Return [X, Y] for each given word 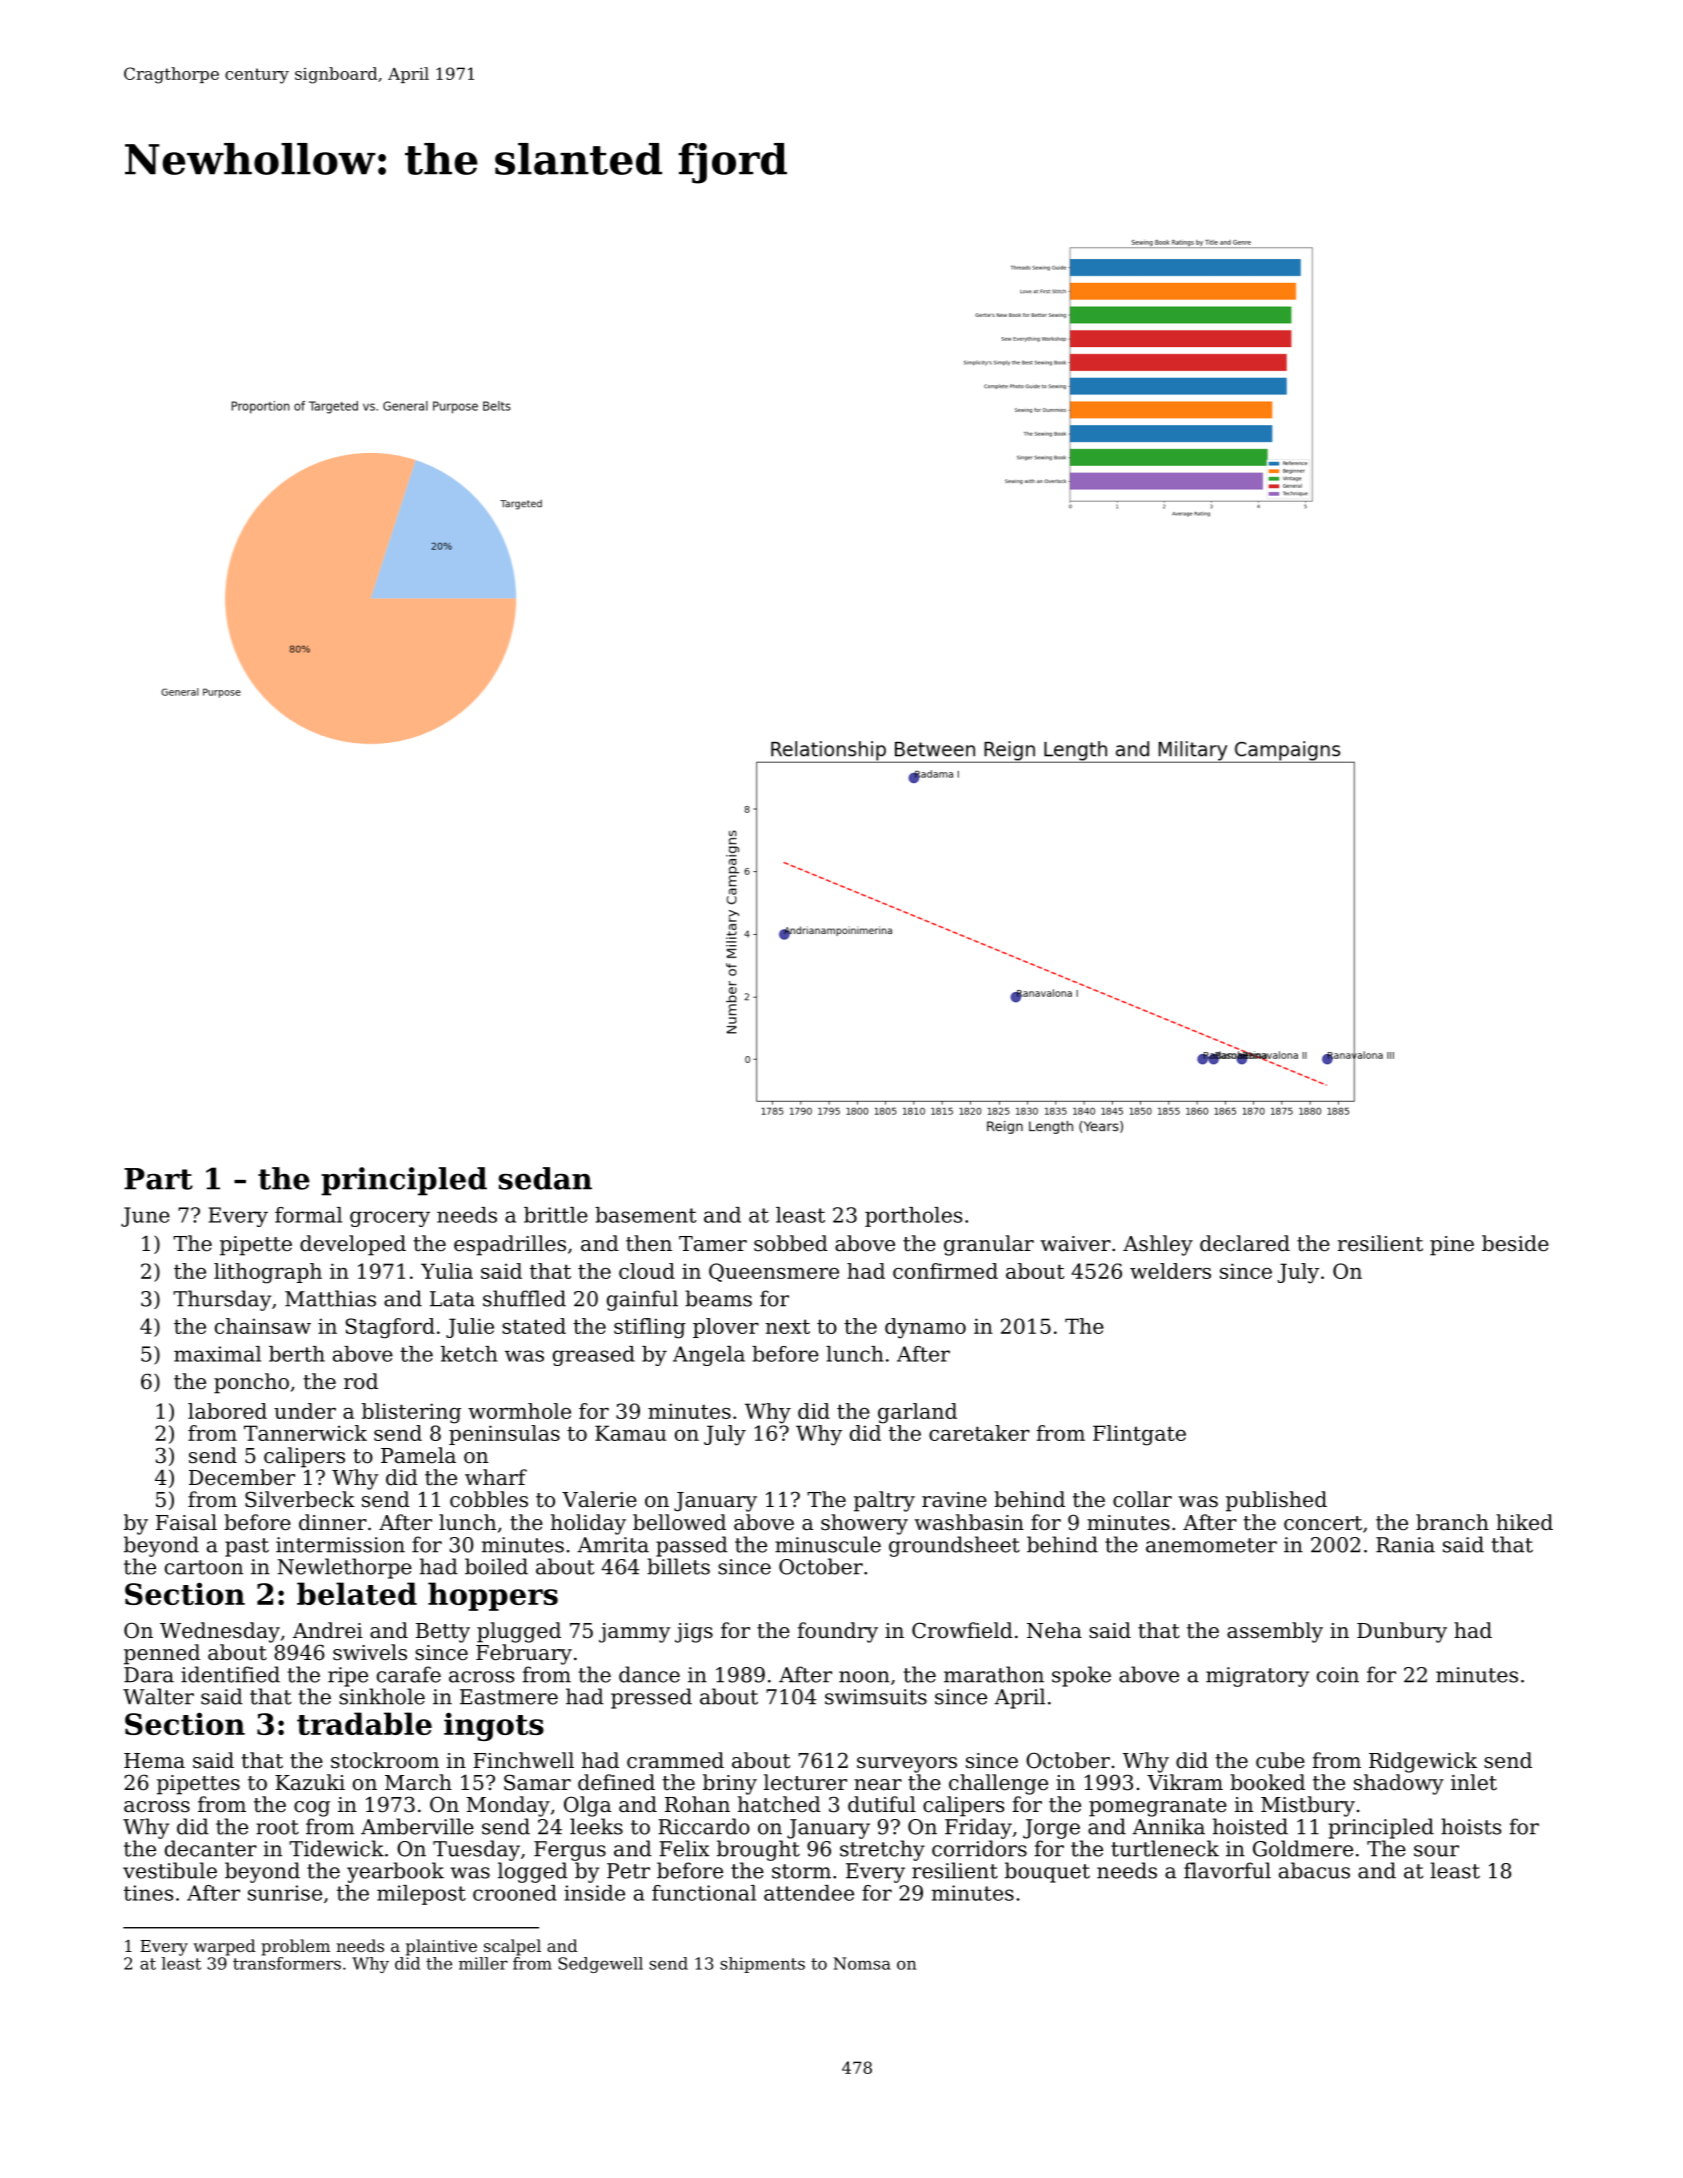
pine [1452, 1246]
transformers [287, 1963]
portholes [913, 1217]
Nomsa [862, 1963]
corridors [979, 1848]
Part [158, 1179]
